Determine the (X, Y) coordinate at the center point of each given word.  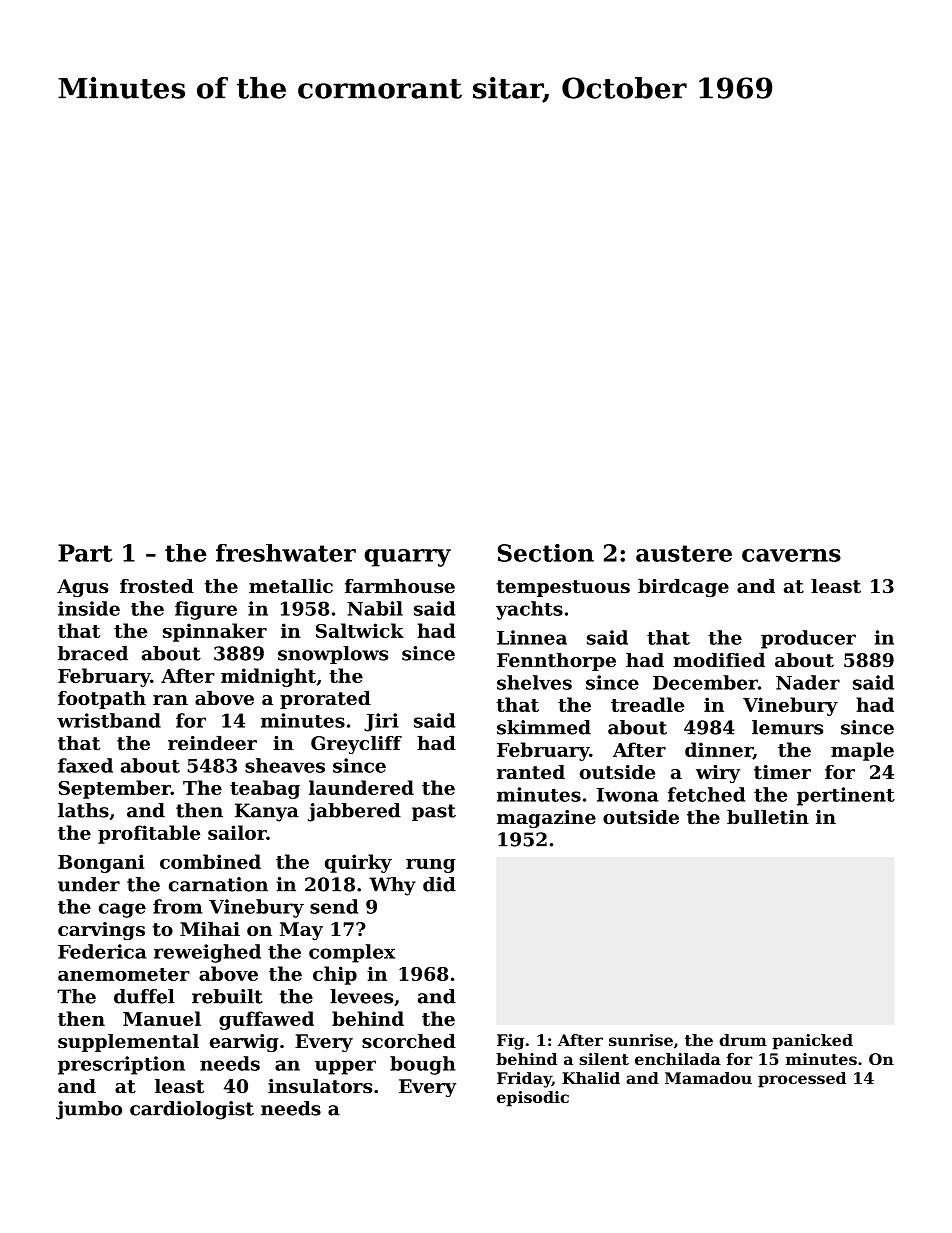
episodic (533, 1099)
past (434, 812)
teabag (265, 789)
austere (684, 553)
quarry (407, 558)
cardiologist (192, 1110)
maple (862, 751)
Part (85, 553)
